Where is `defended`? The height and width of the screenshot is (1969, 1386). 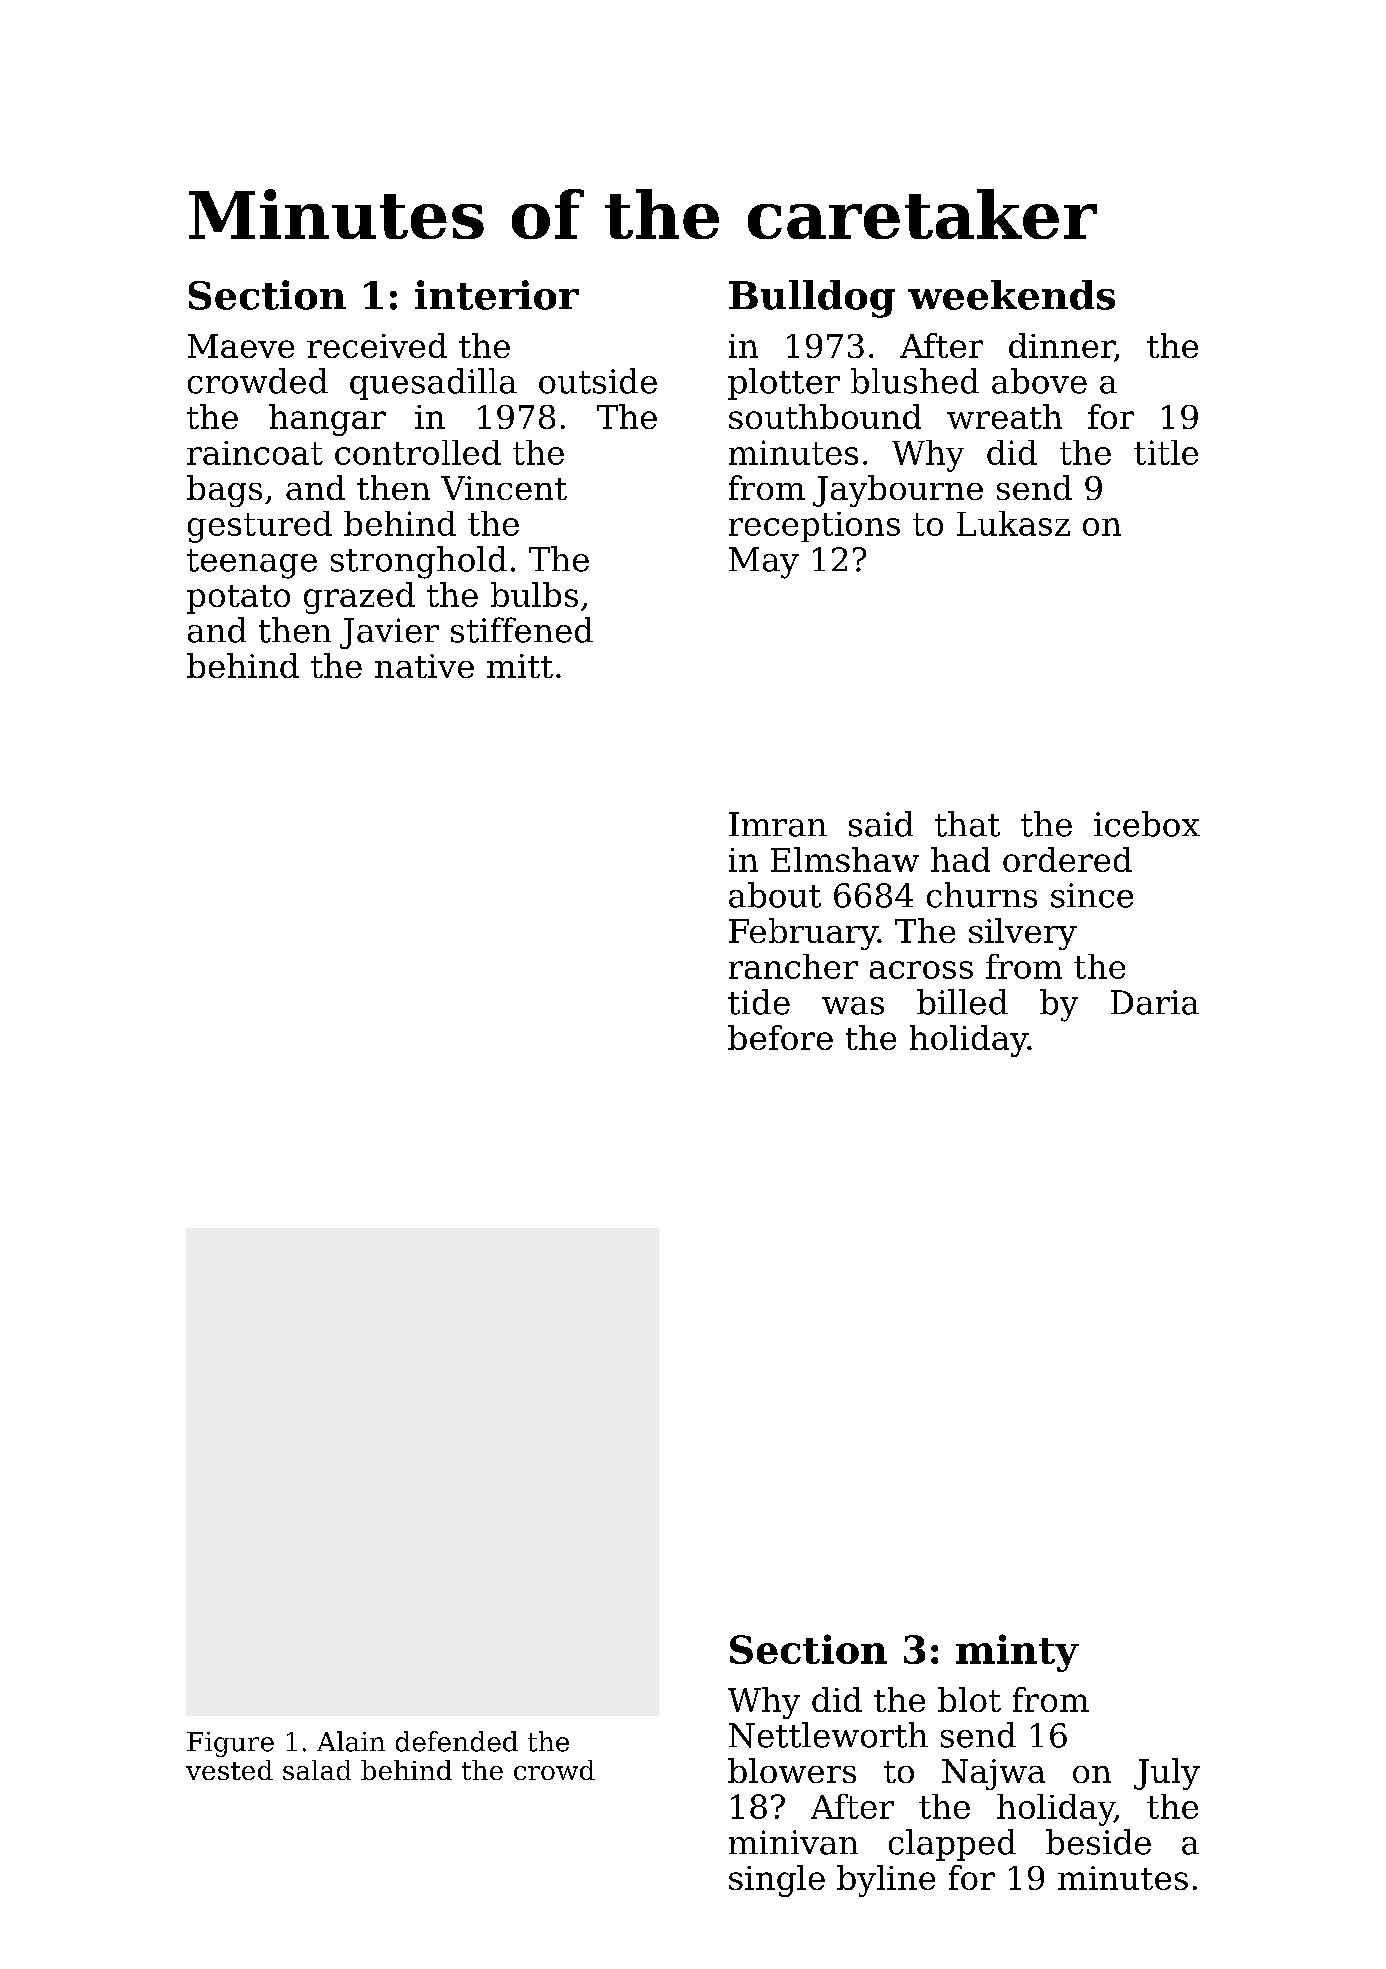
defended is located at coordinates (457, 1741).
